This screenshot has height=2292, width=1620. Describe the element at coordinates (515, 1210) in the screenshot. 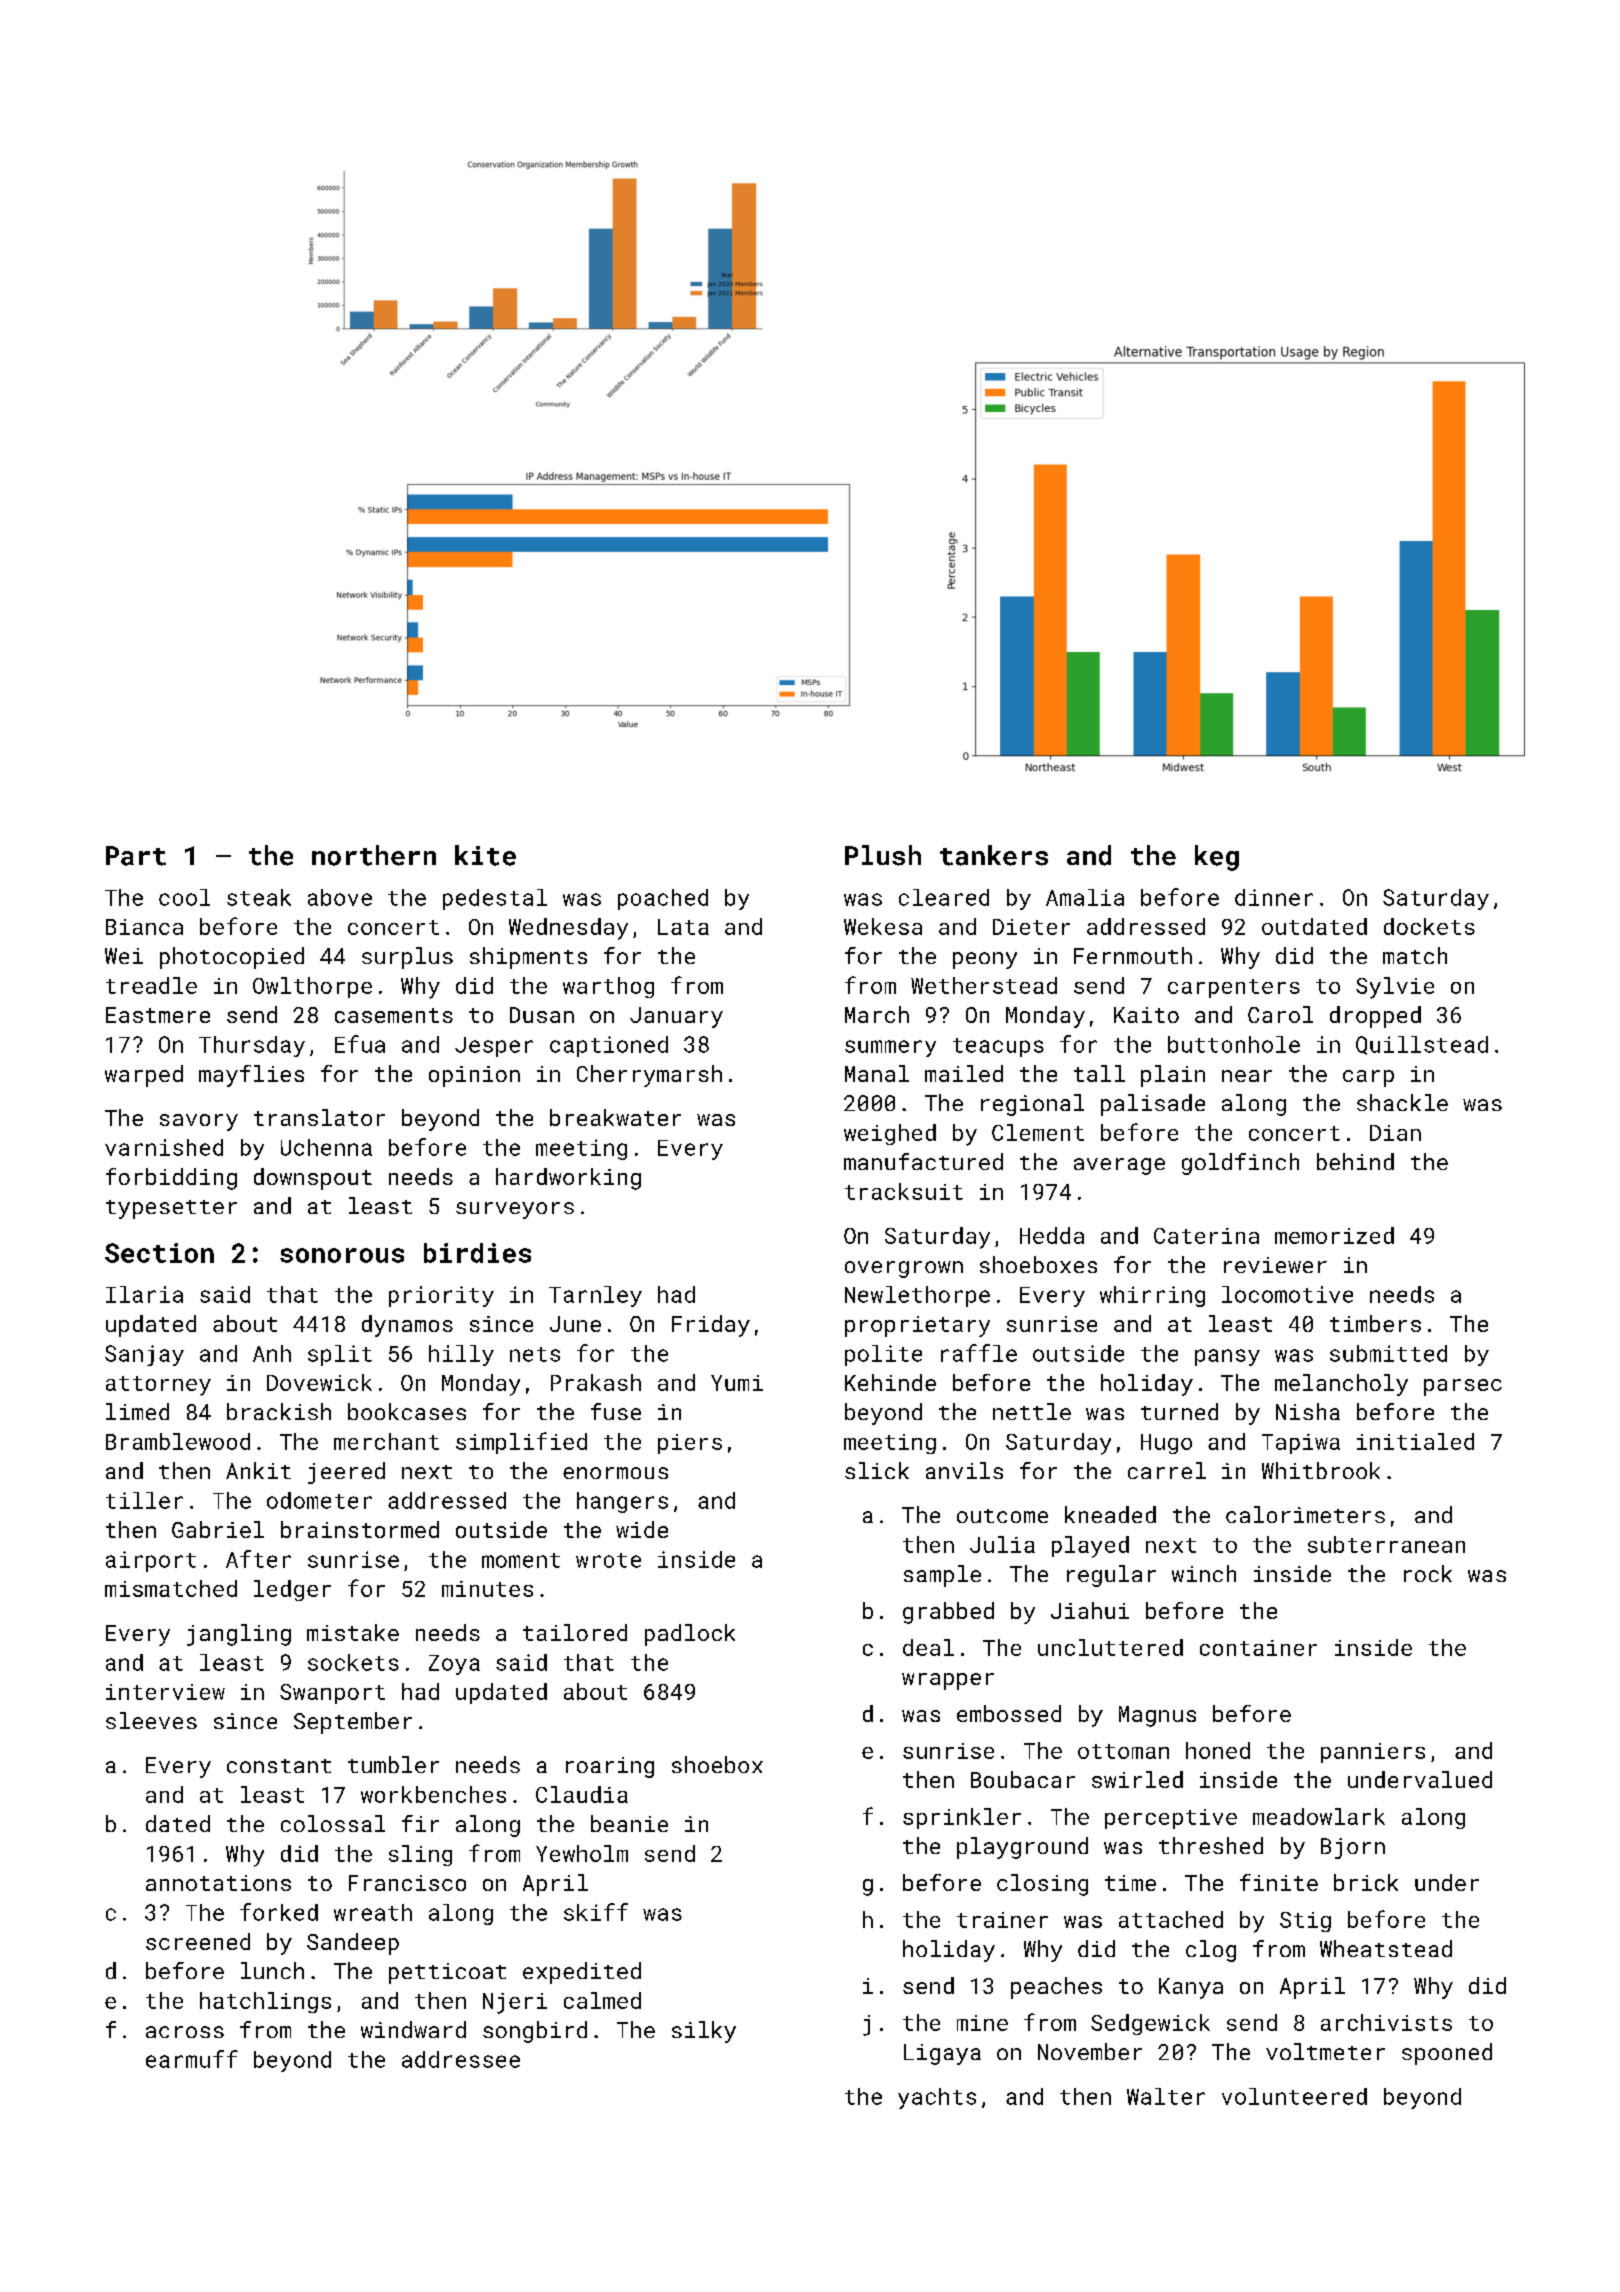

I see `surveyors` at that location.
